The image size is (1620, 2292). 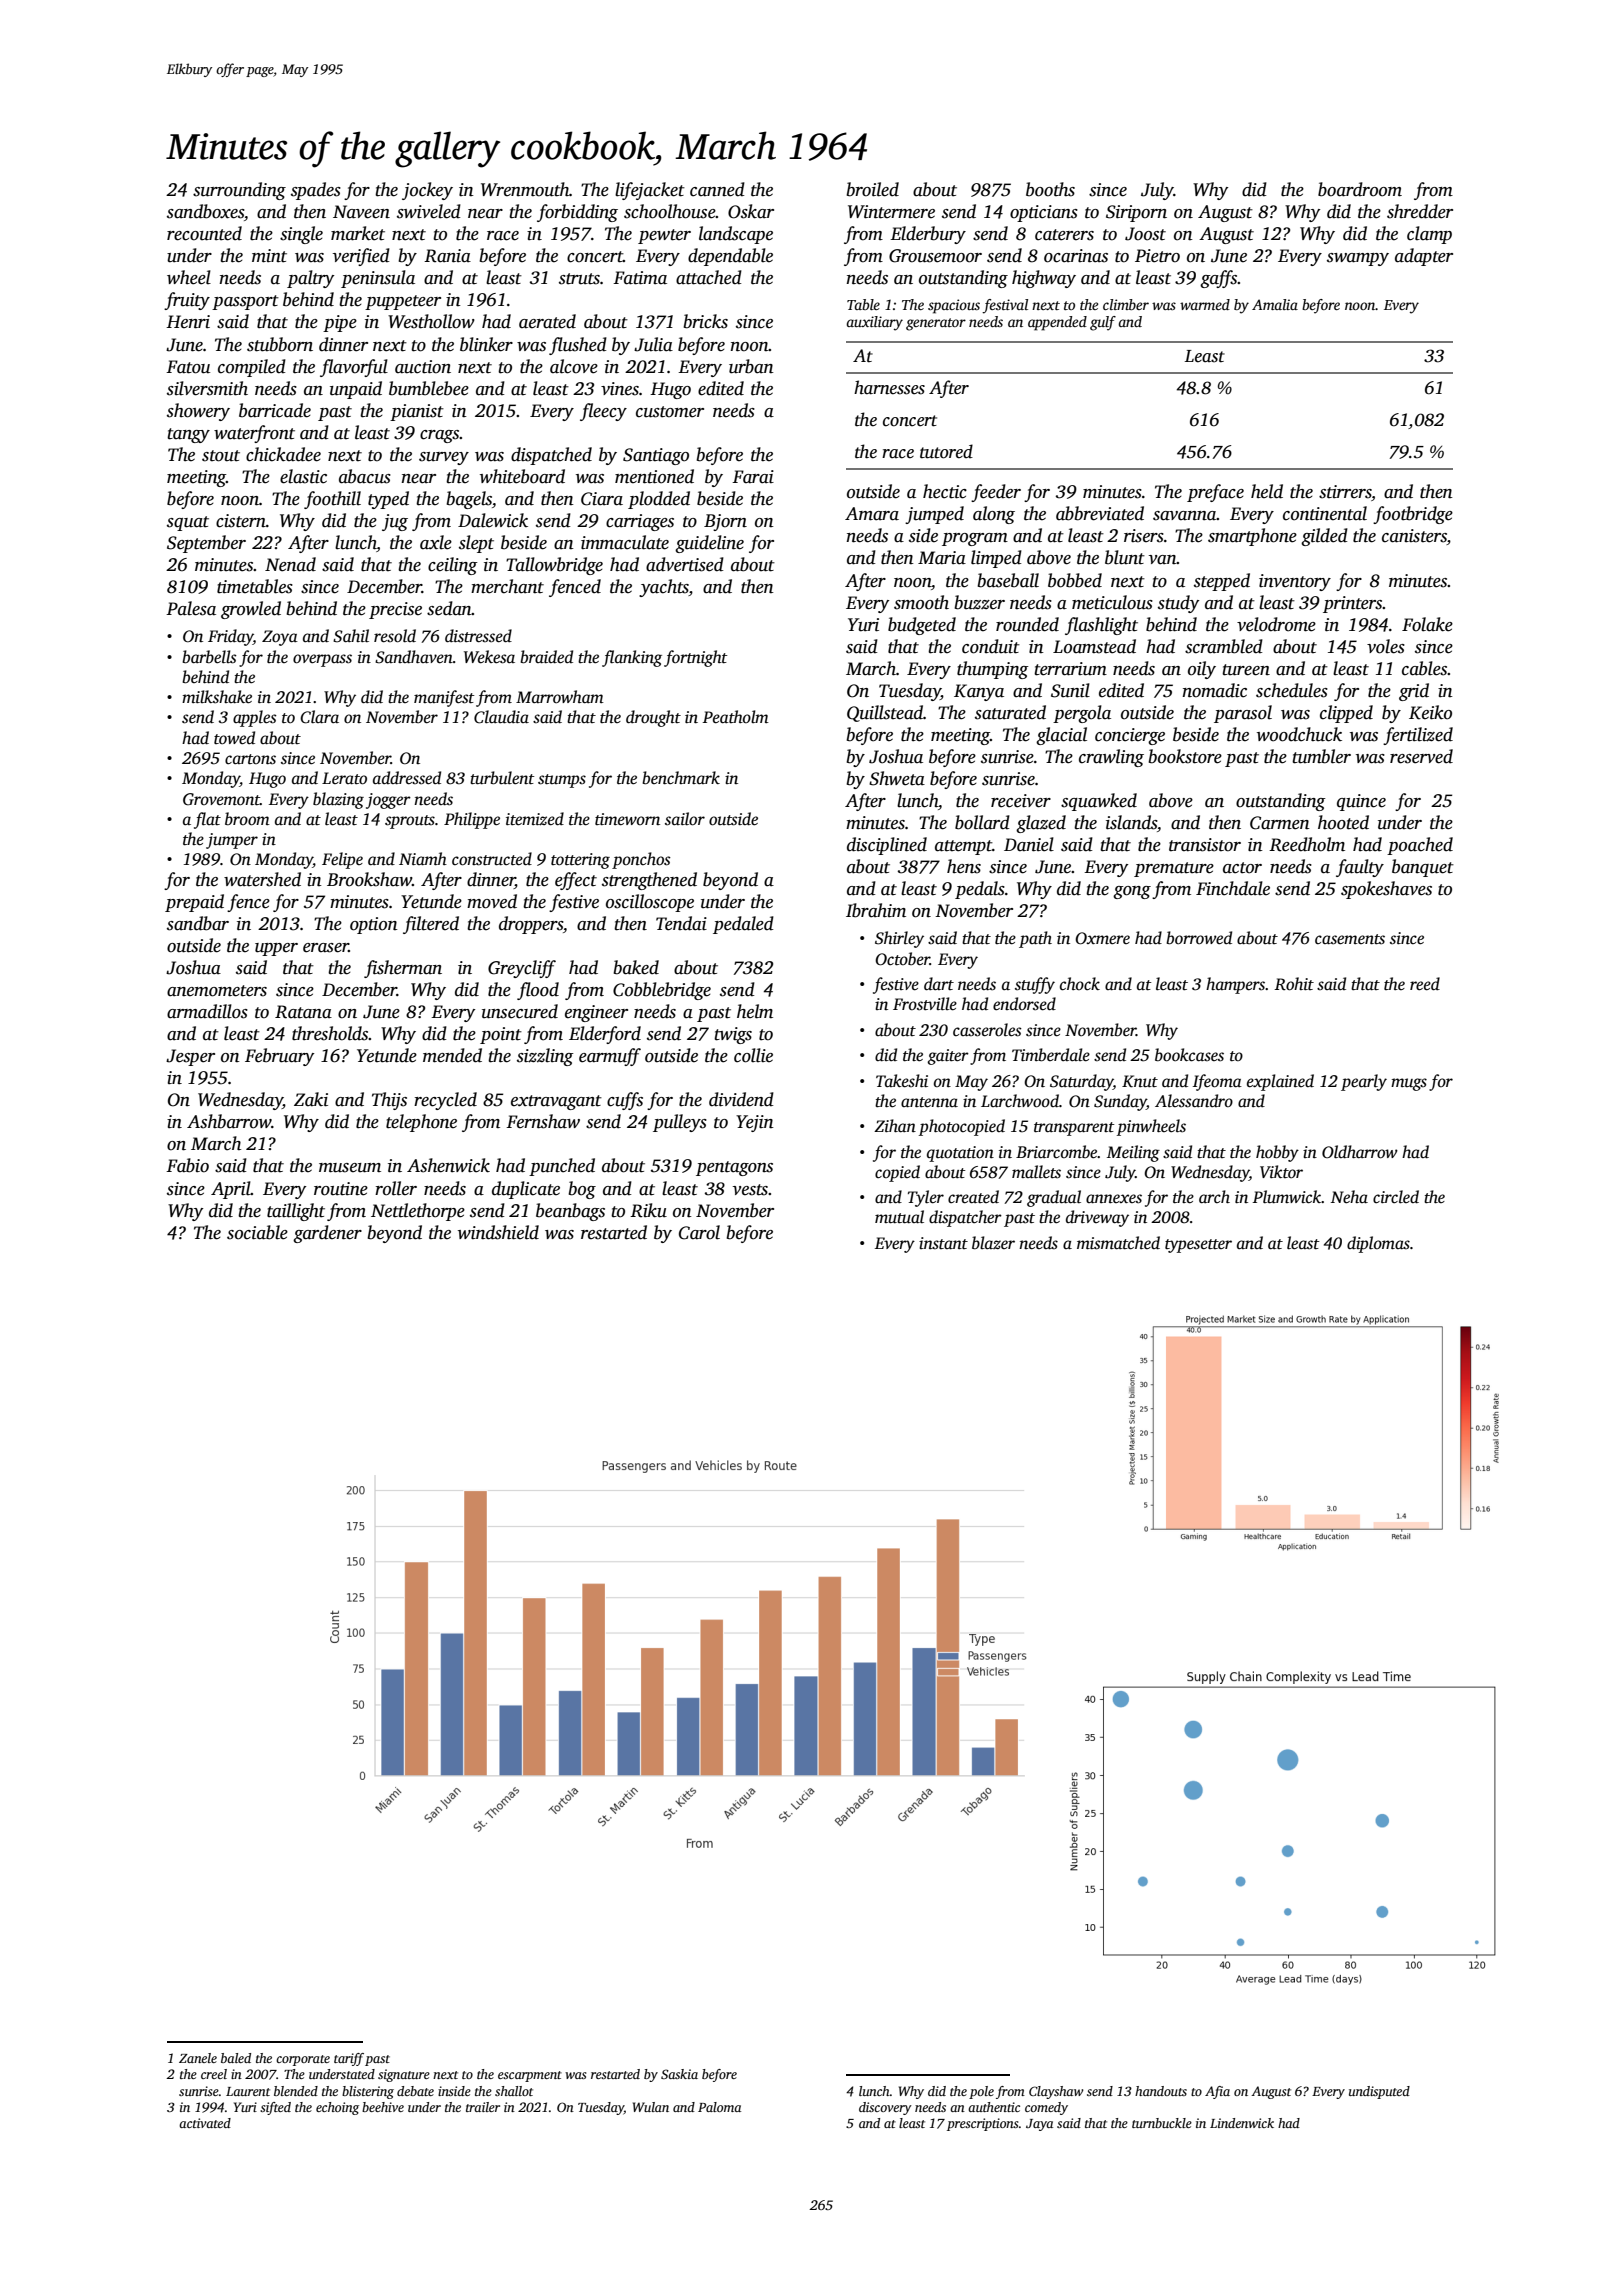 I want to click on sprouts, so click(x=410, y=822).
